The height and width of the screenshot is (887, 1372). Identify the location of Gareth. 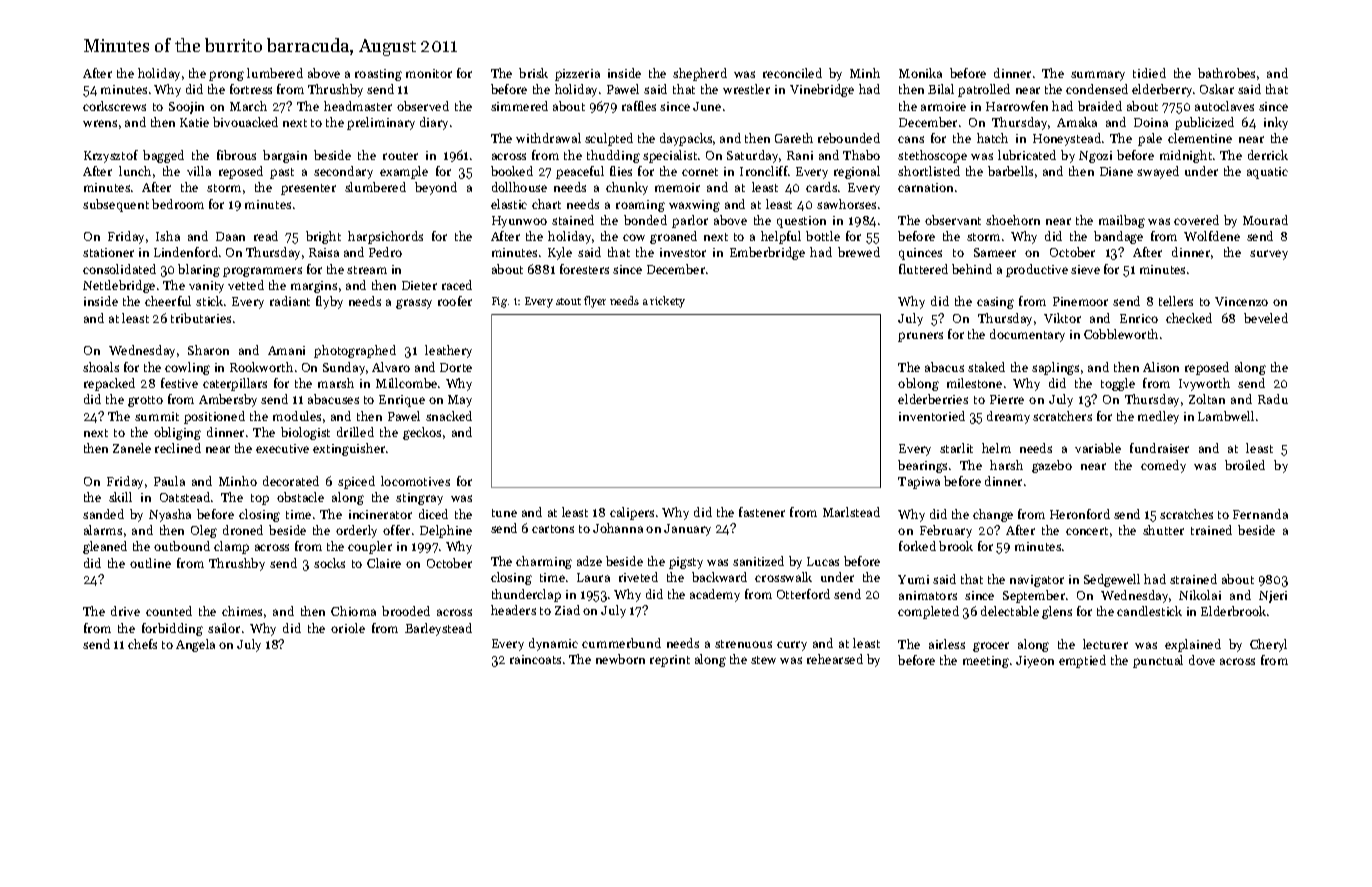
(794, 138).
